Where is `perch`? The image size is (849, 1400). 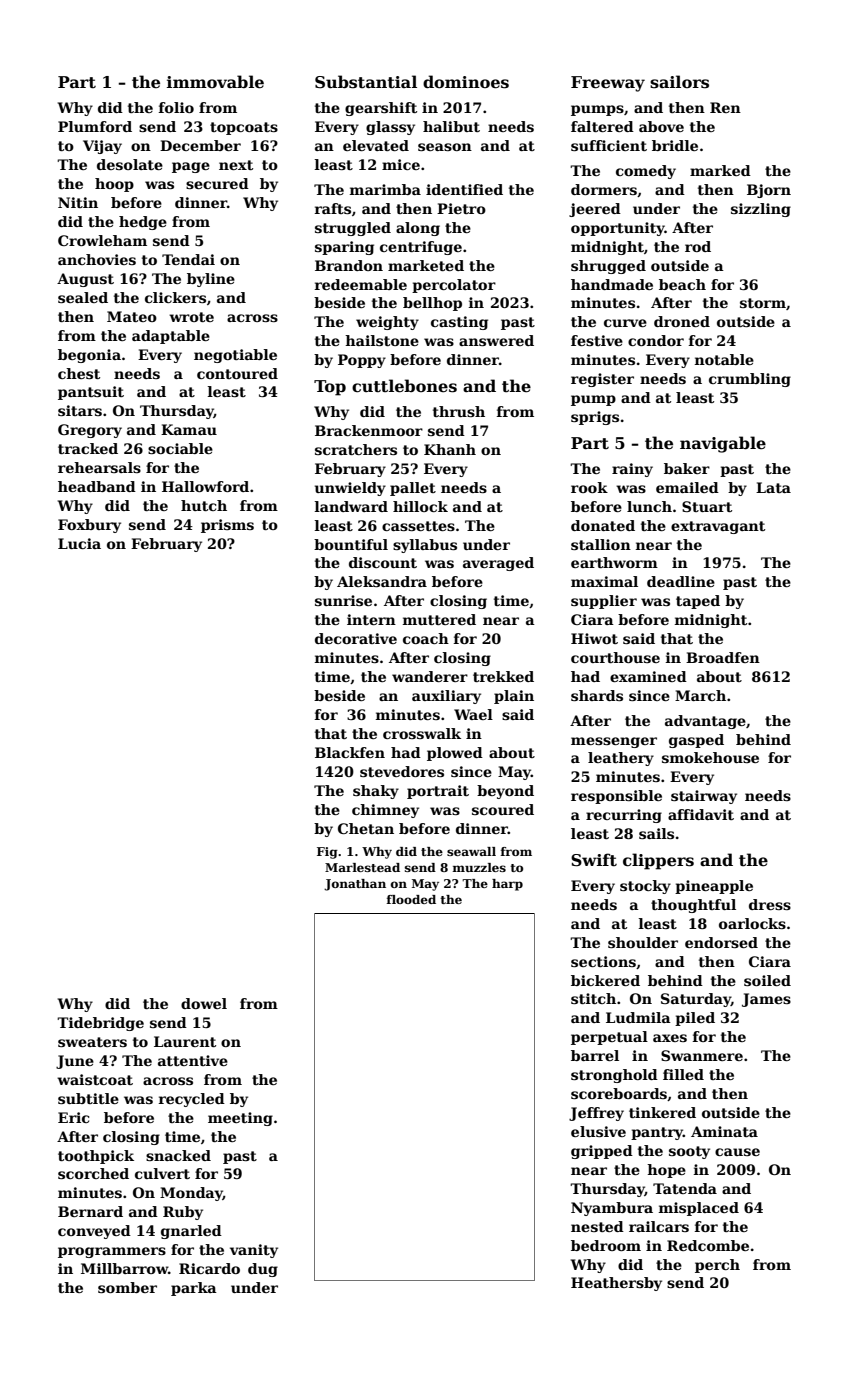
perch is located at coordinates (717, 1266).
